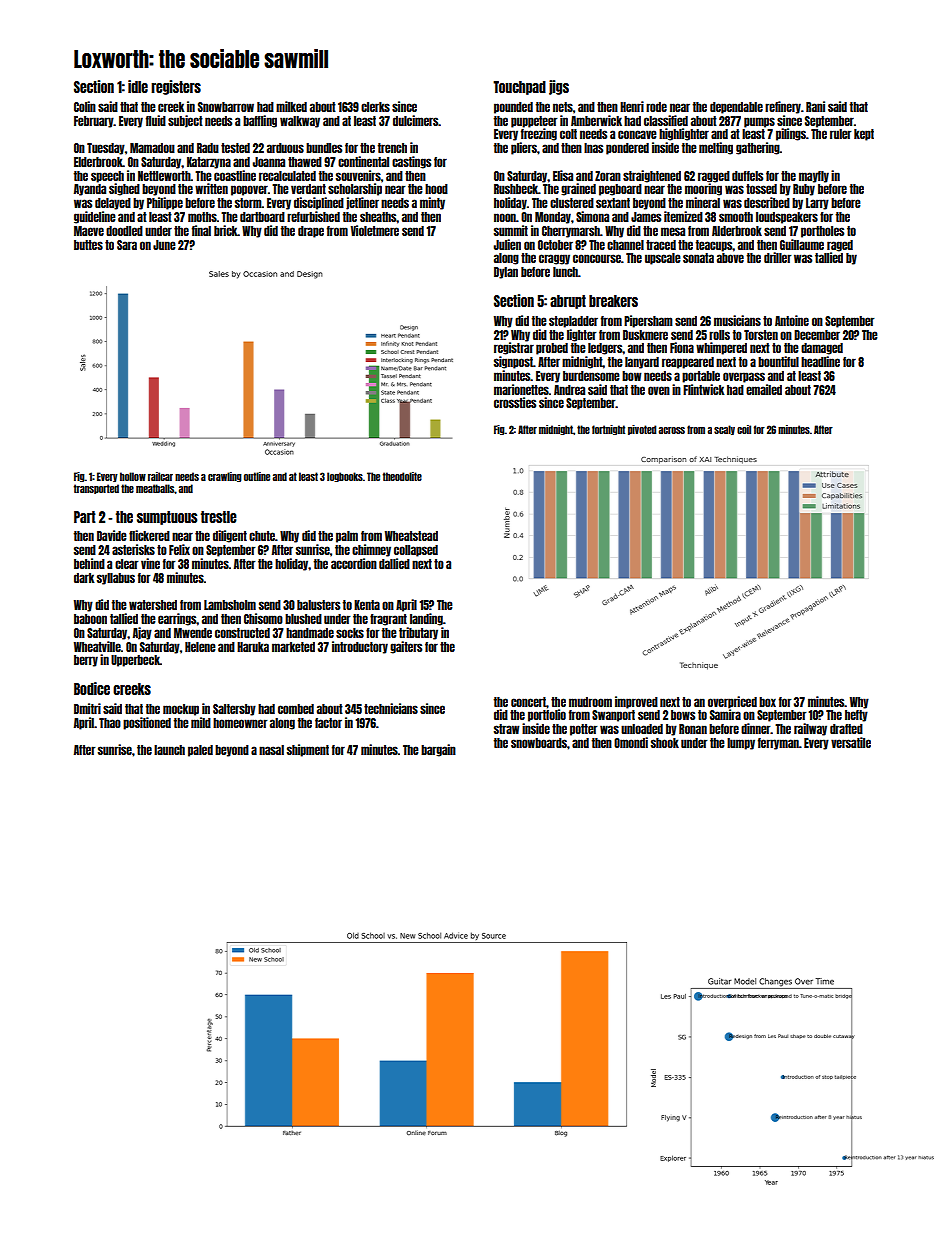 The image size is (952, 1233). I want to click on crawling, so click(225, 477).
